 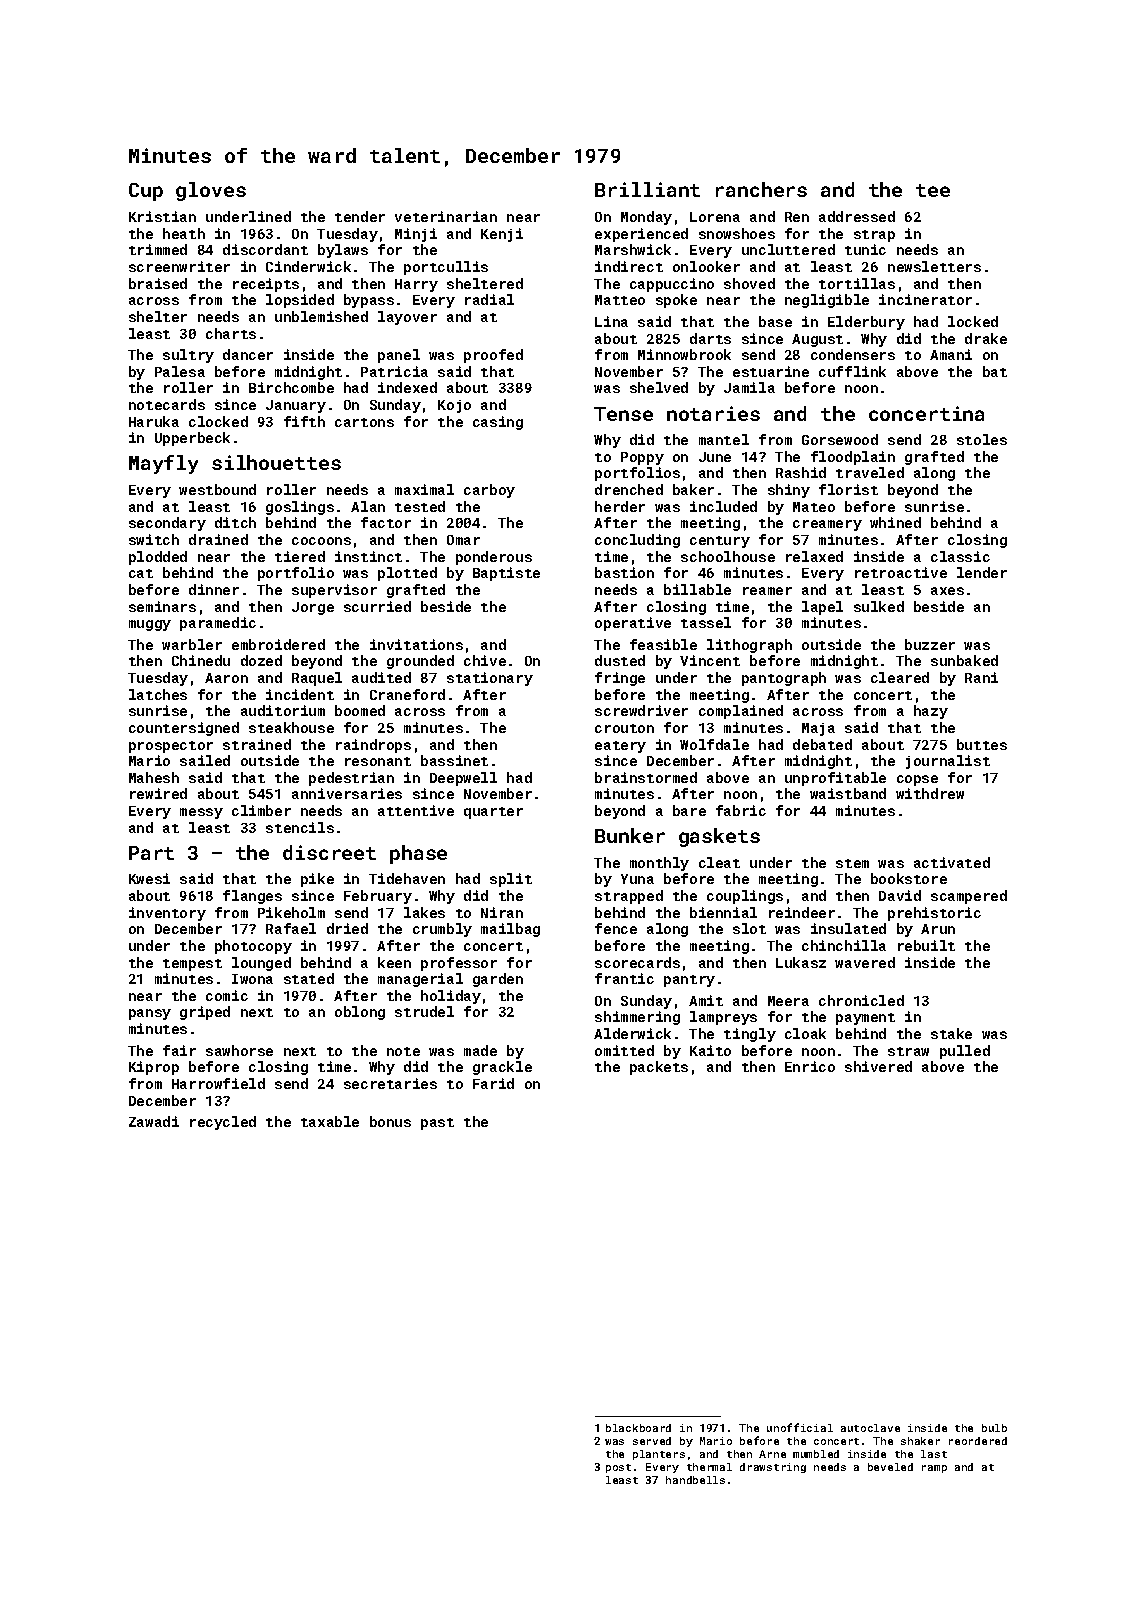 What do you see at coordinates (192, 965) in the page?
I see `tempest` at bounding box center [192, 965].
